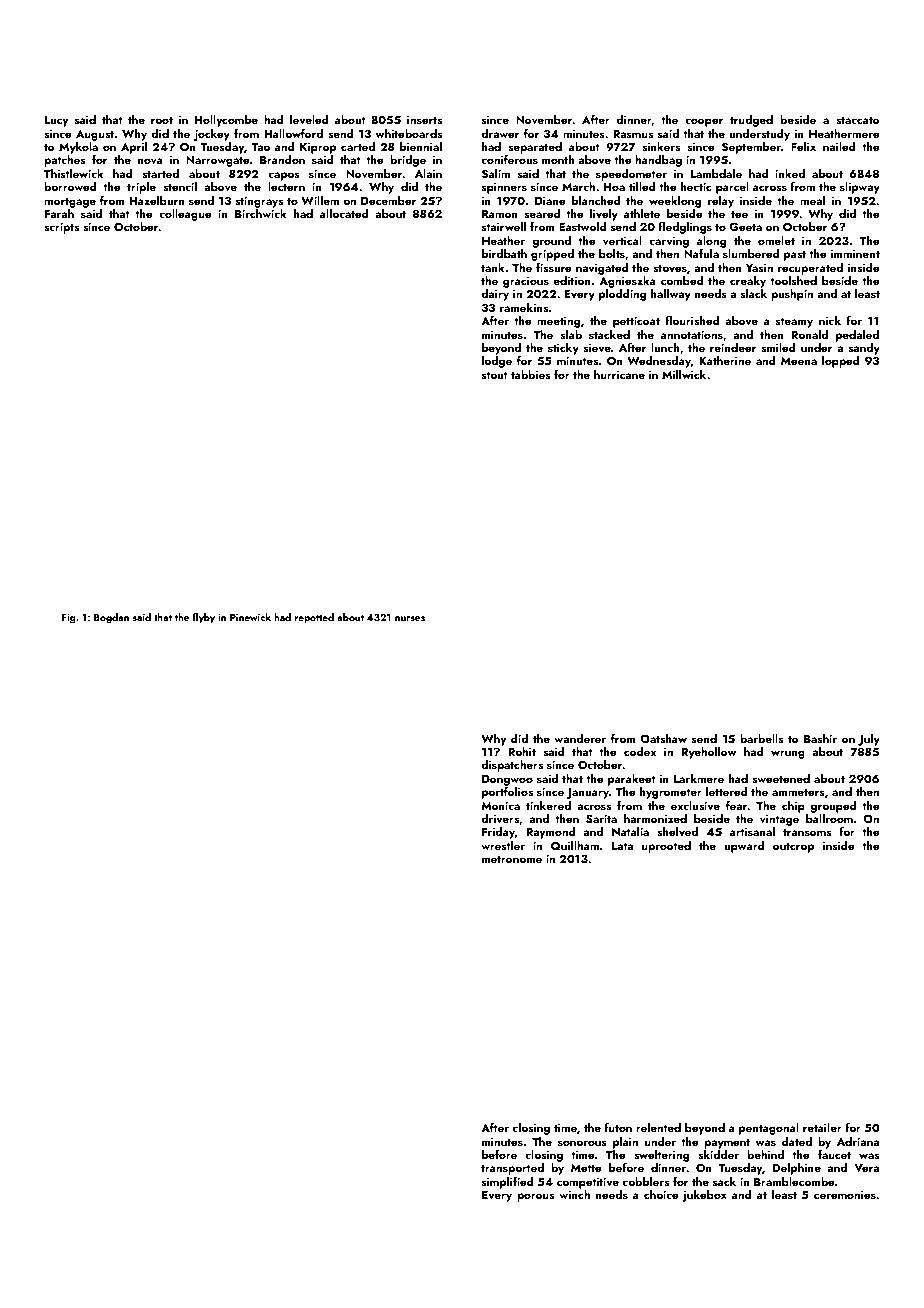 Image resolution: width=924 pixels, height=1308 pixels. I want to click on nurses, so click(410, 618).
